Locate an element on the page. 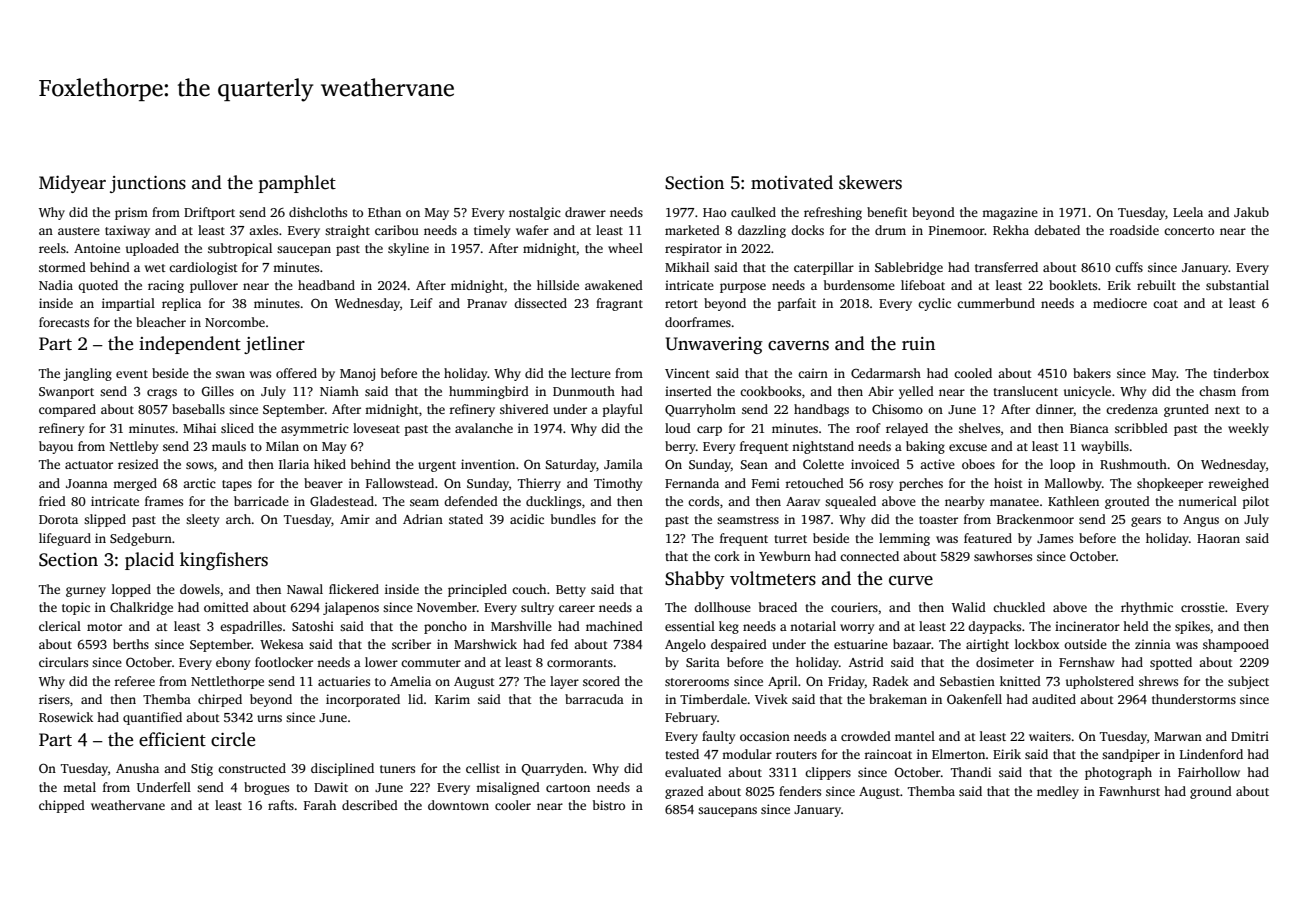 The width and height of the page is (1308, 924). chipped is located at coordinates (62, 806).
